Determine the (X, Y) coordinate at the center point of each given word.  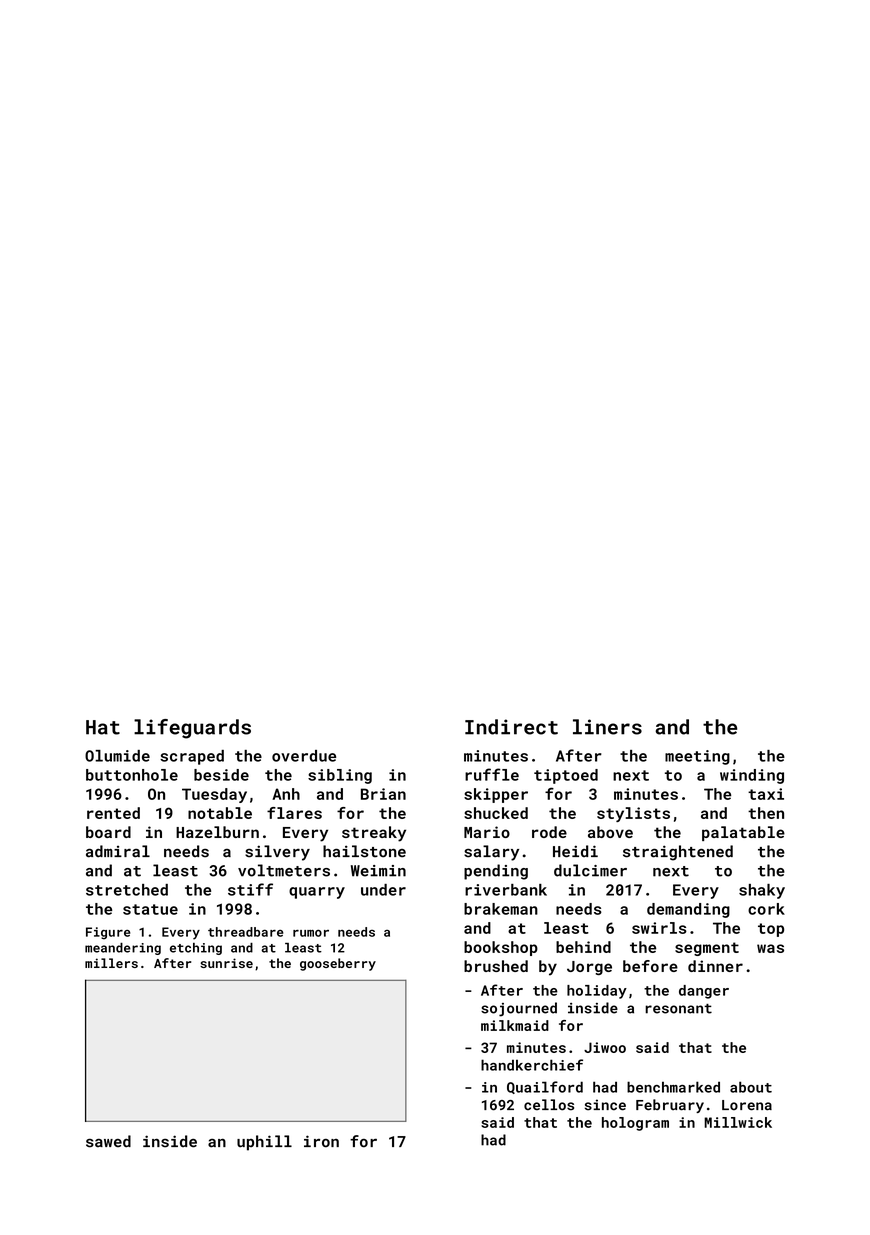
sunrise (226, 963)
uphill (264, 1143)
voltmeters (284, 870)
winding (752, 776)
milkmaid (515, 1025)
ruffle (492, 774)
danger (704, 992)
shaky (762, 891)
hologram (635, 1124)
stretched (127, 890)
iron (321, 1141)
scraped (192, 757)
